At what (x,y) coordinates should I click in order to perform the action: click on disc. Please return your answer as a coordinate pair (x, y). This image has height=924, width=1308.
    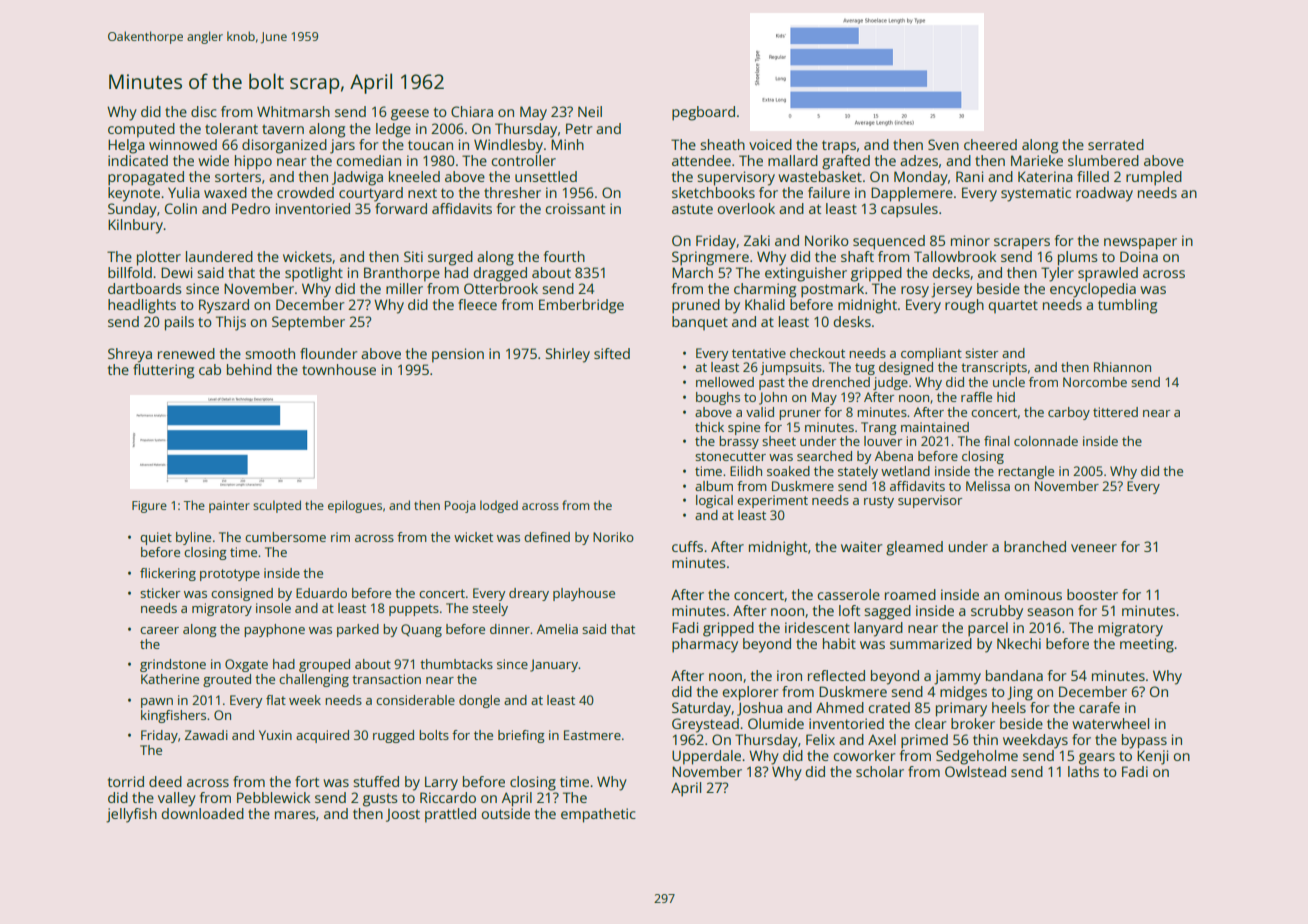
    Looking at the image, I should click on (204, 111).
